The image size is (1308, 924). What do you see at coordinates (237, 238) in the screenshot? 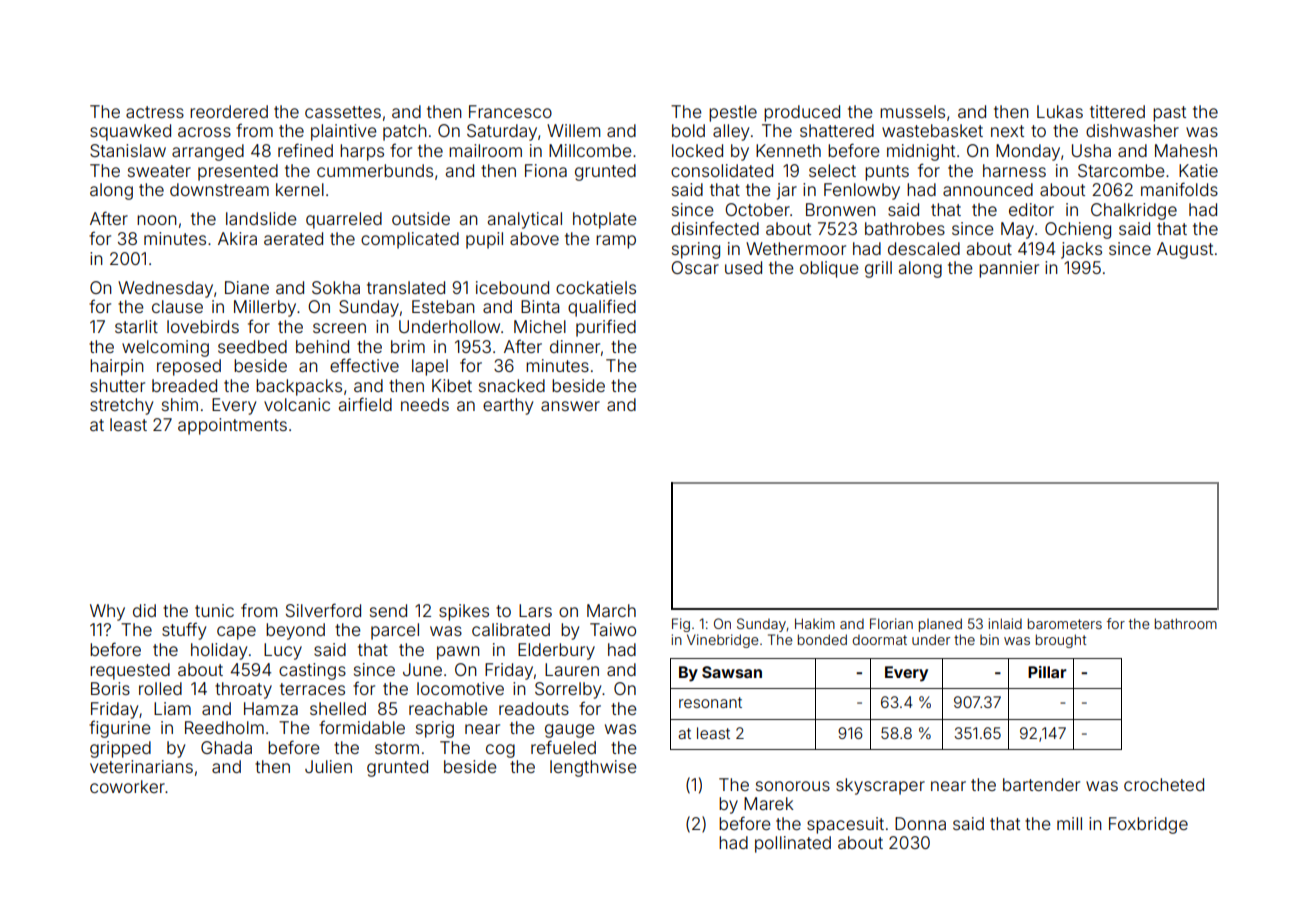
I see `Akira` at bounding box center [237, 238].
